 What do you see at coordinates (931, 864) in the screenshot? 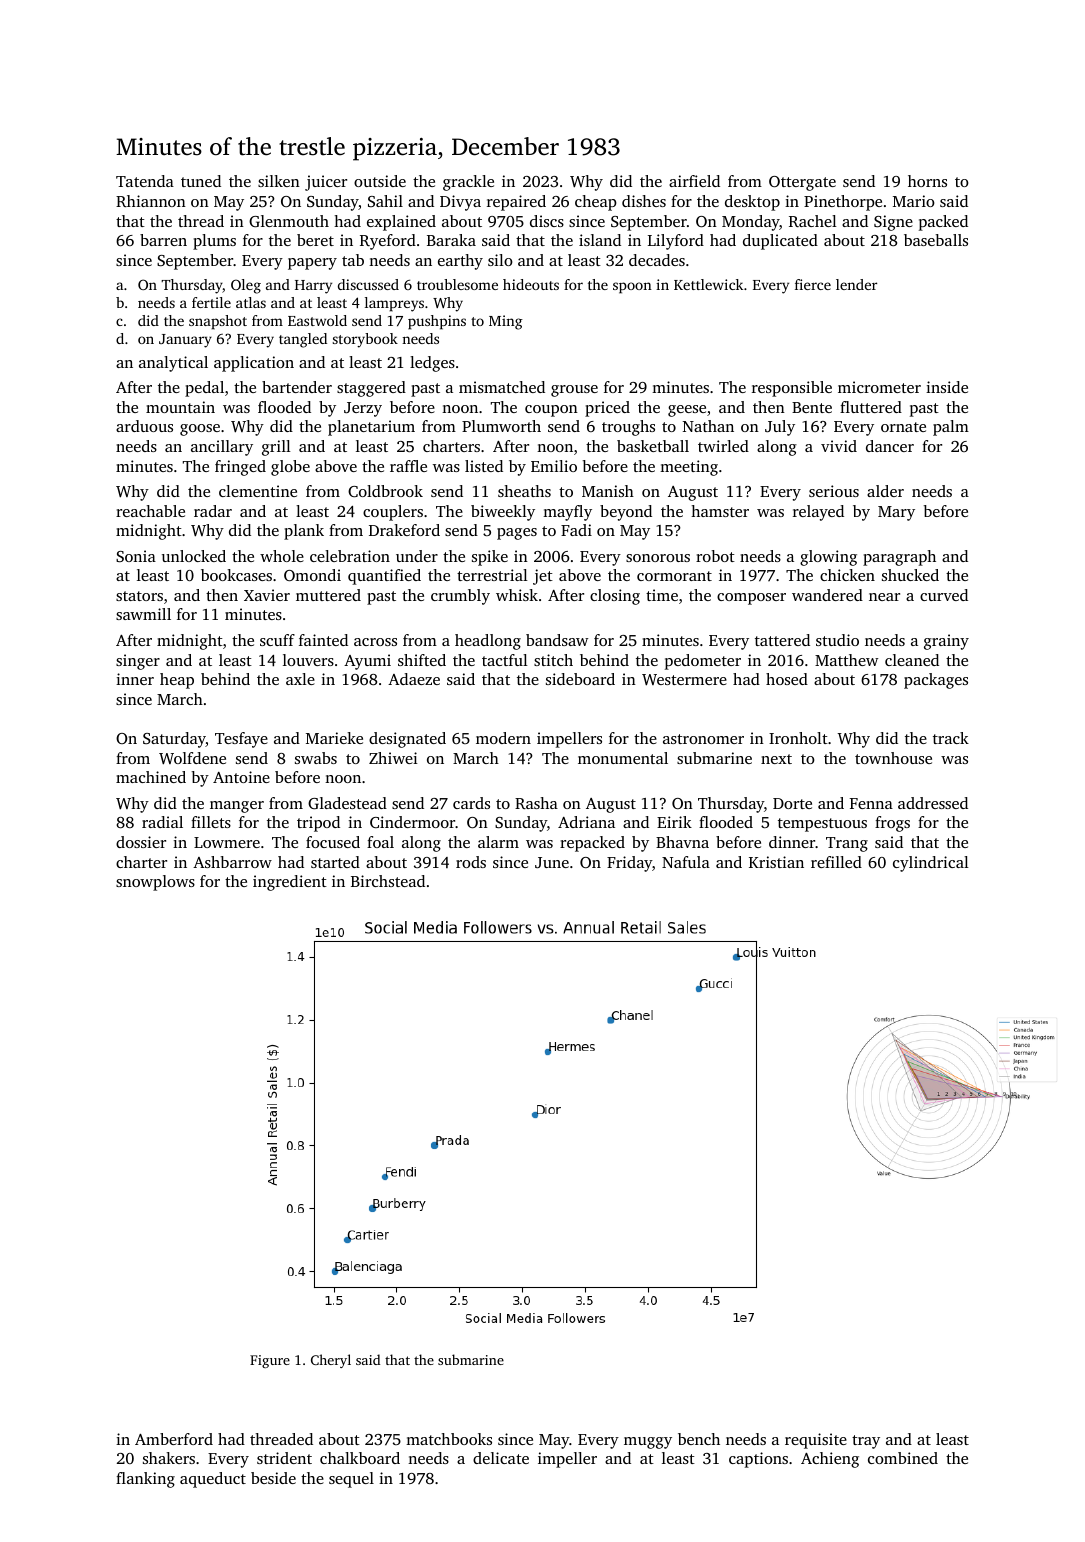
I see `cylindrical` at bounding box center [931, 864].
